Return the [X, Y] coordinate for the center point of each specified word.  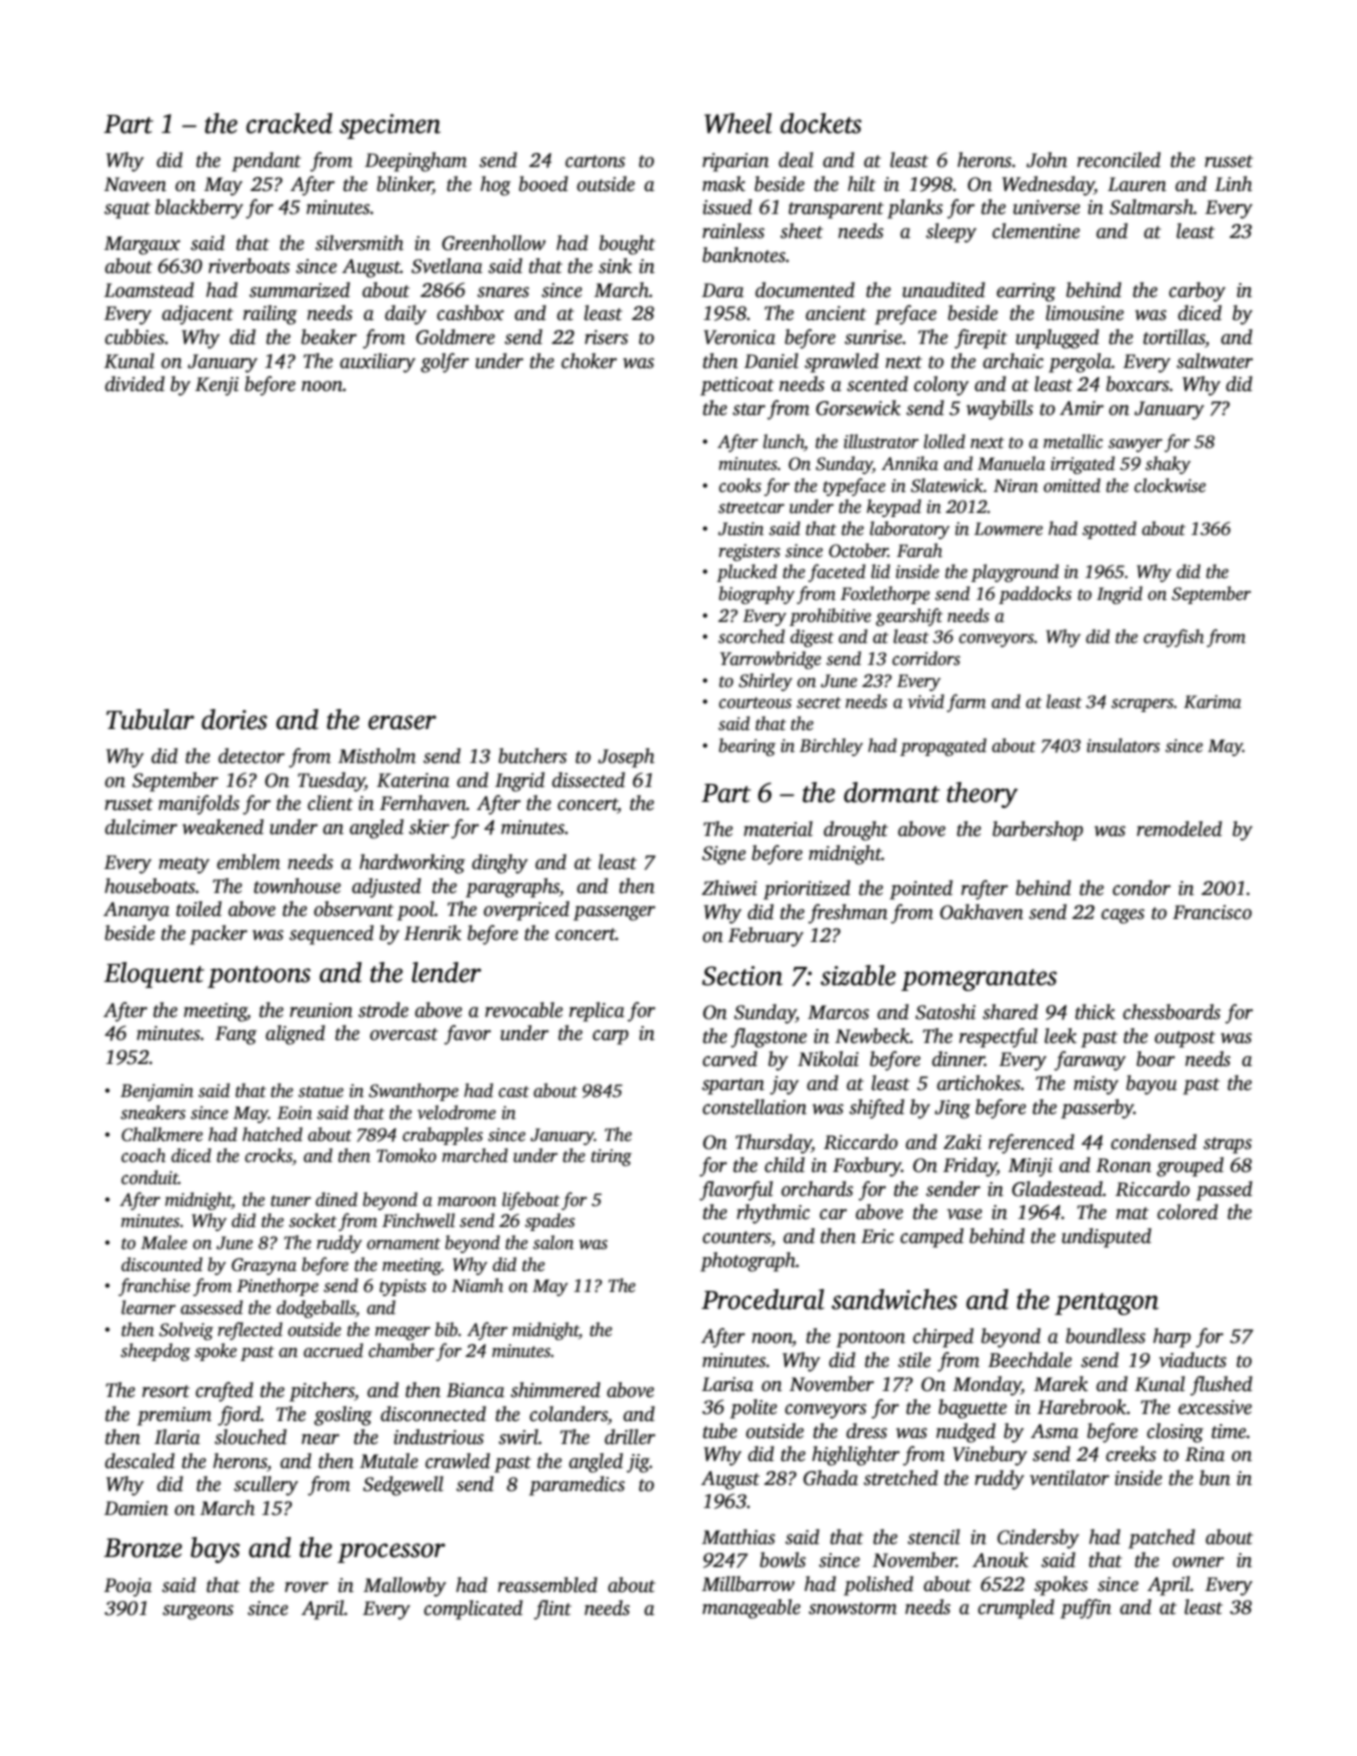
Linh [1233, 184]
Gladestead [1057, 1189]
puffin [1085, 1609]
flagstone [769, 1038]
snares [503, 292]
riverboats [249, 266]
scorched [751, 636]
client [330, 803]
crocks [268, 1155]
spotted [1109, 530]
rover [306, 1587]
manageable [751, 1609]
